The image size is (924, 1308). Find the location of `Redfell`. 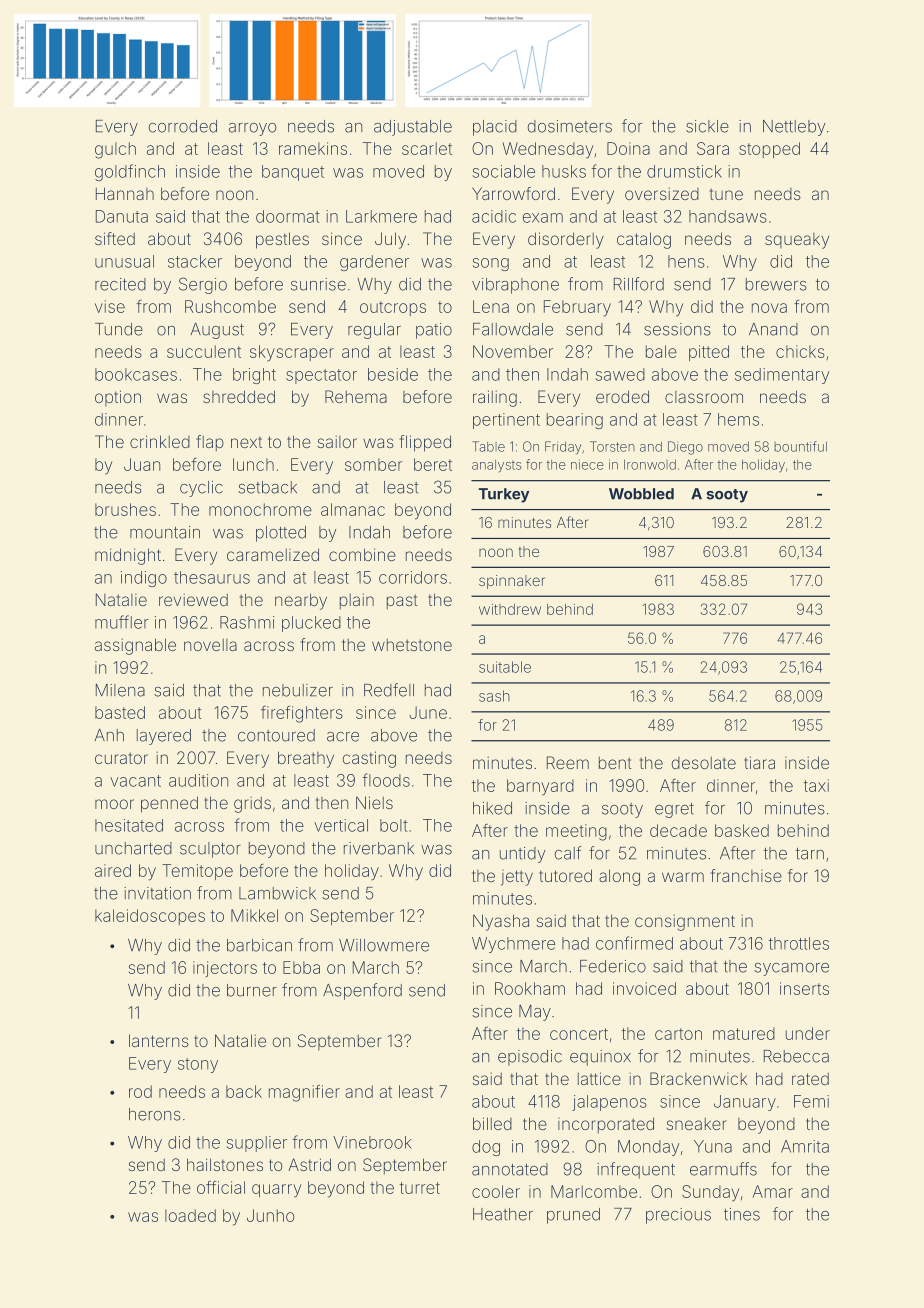

Redfell is located at coordinates (389, 690).
